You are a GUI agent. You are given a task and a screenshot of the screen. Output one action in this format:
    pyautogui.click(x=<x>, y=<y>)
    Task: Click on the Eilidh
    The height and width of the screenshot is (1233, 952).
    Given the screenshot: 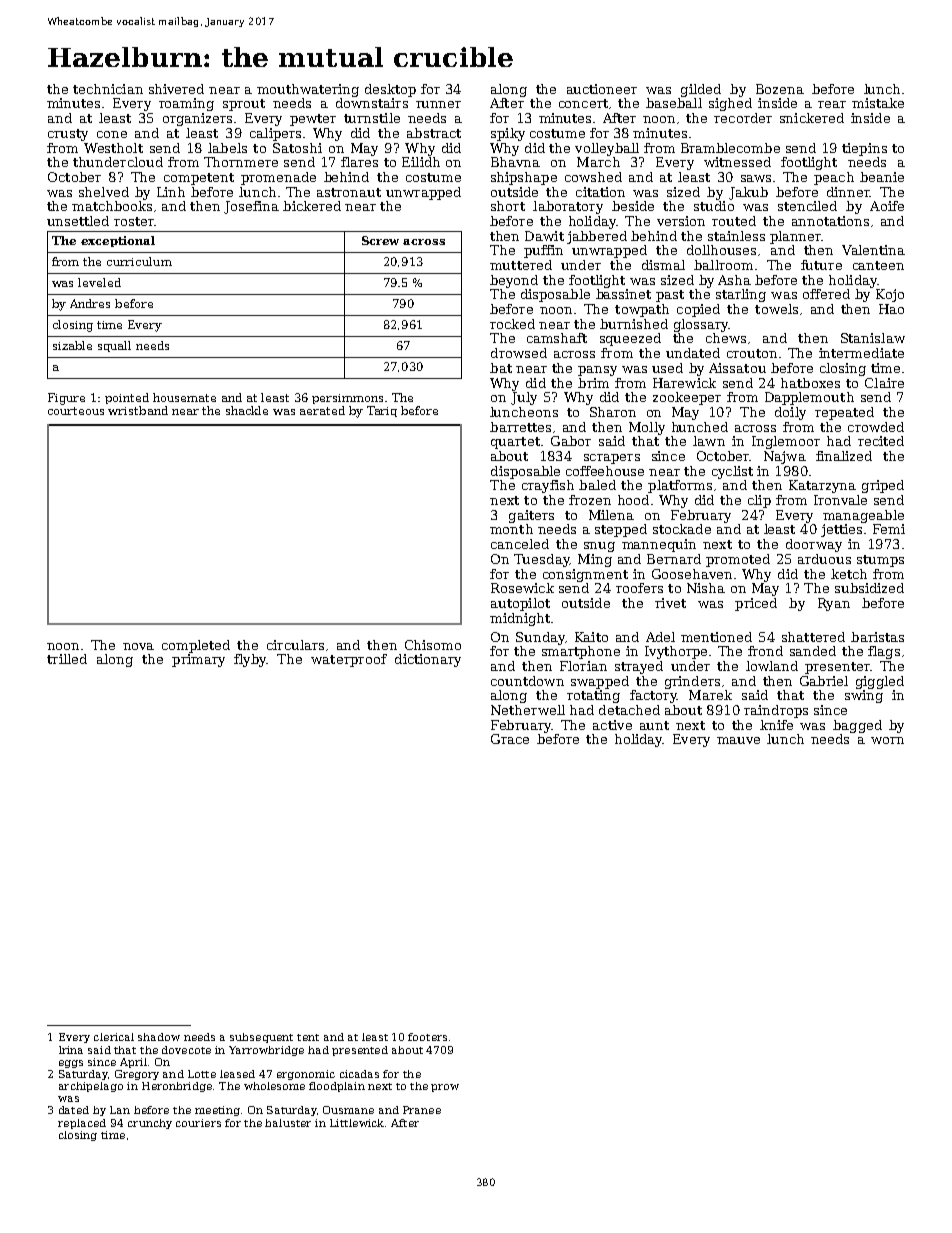 What is the action you would take?
    pyautogui.click(x=421, y=162)
